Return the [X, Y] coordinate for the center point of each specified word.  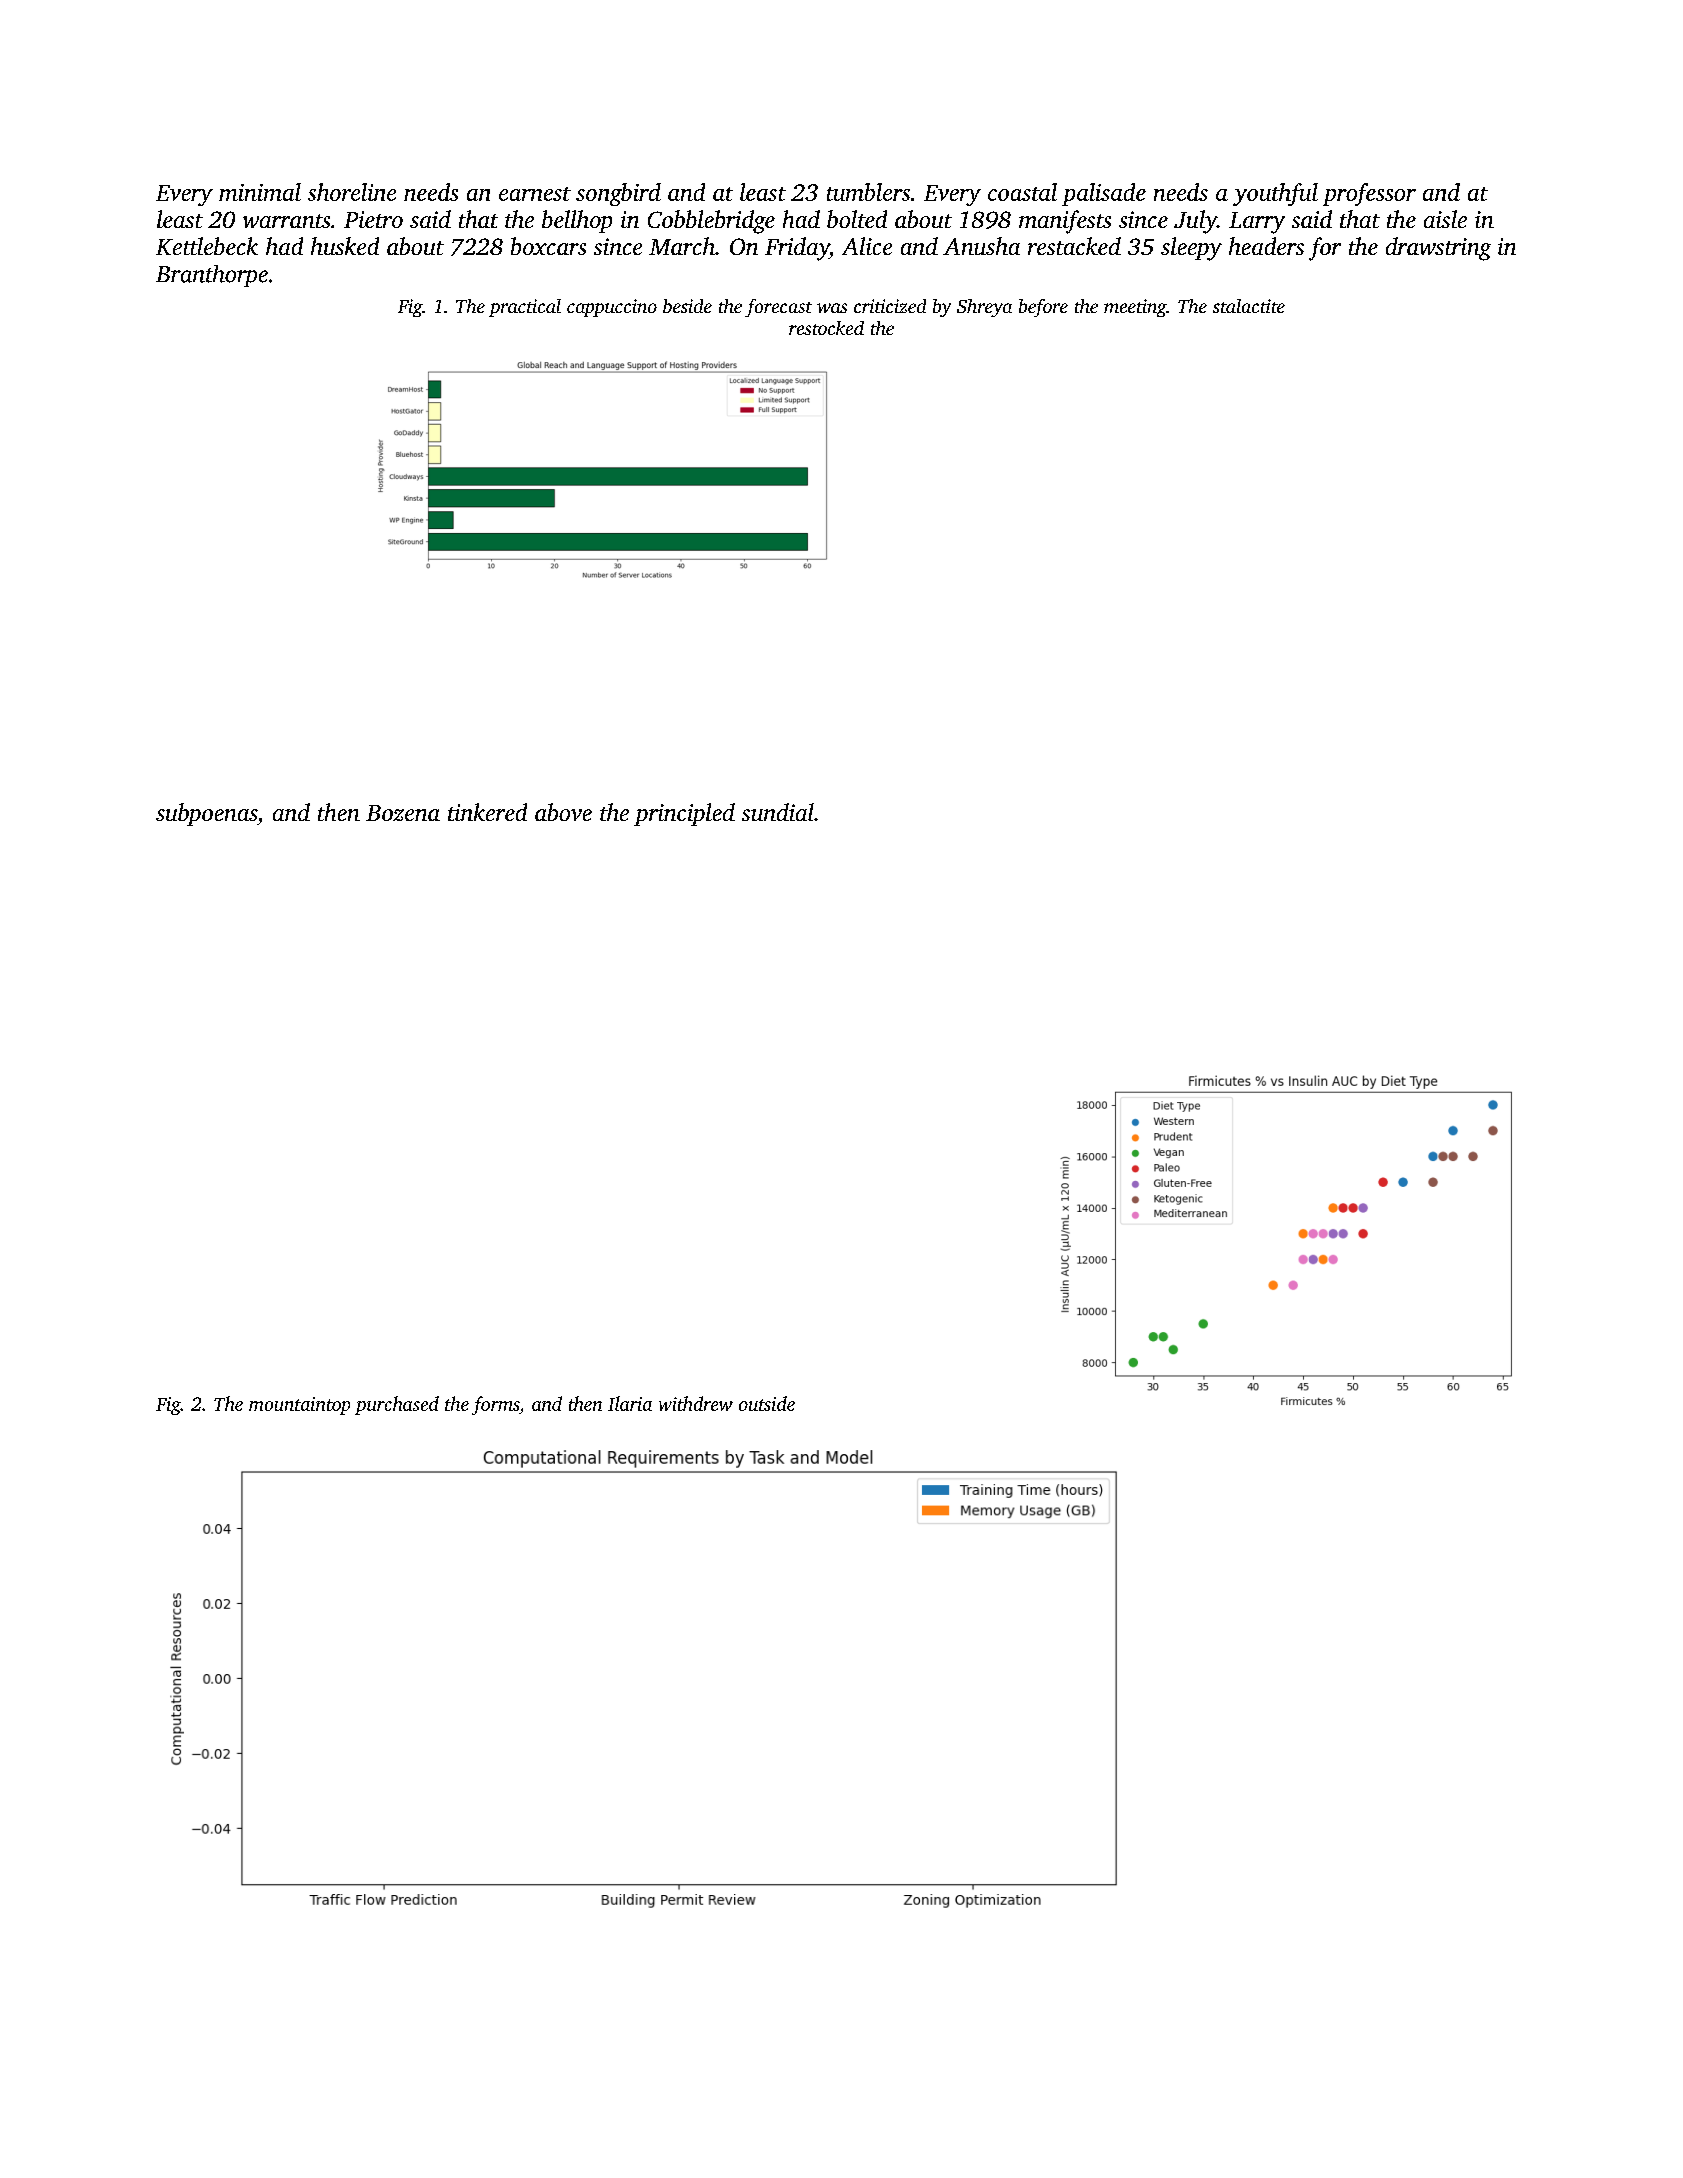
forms [496, 1405]
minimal [260, 192]
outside [767, 1403]
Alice [867, 246]
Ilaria [630, 1403]
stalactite [1249, 306]
